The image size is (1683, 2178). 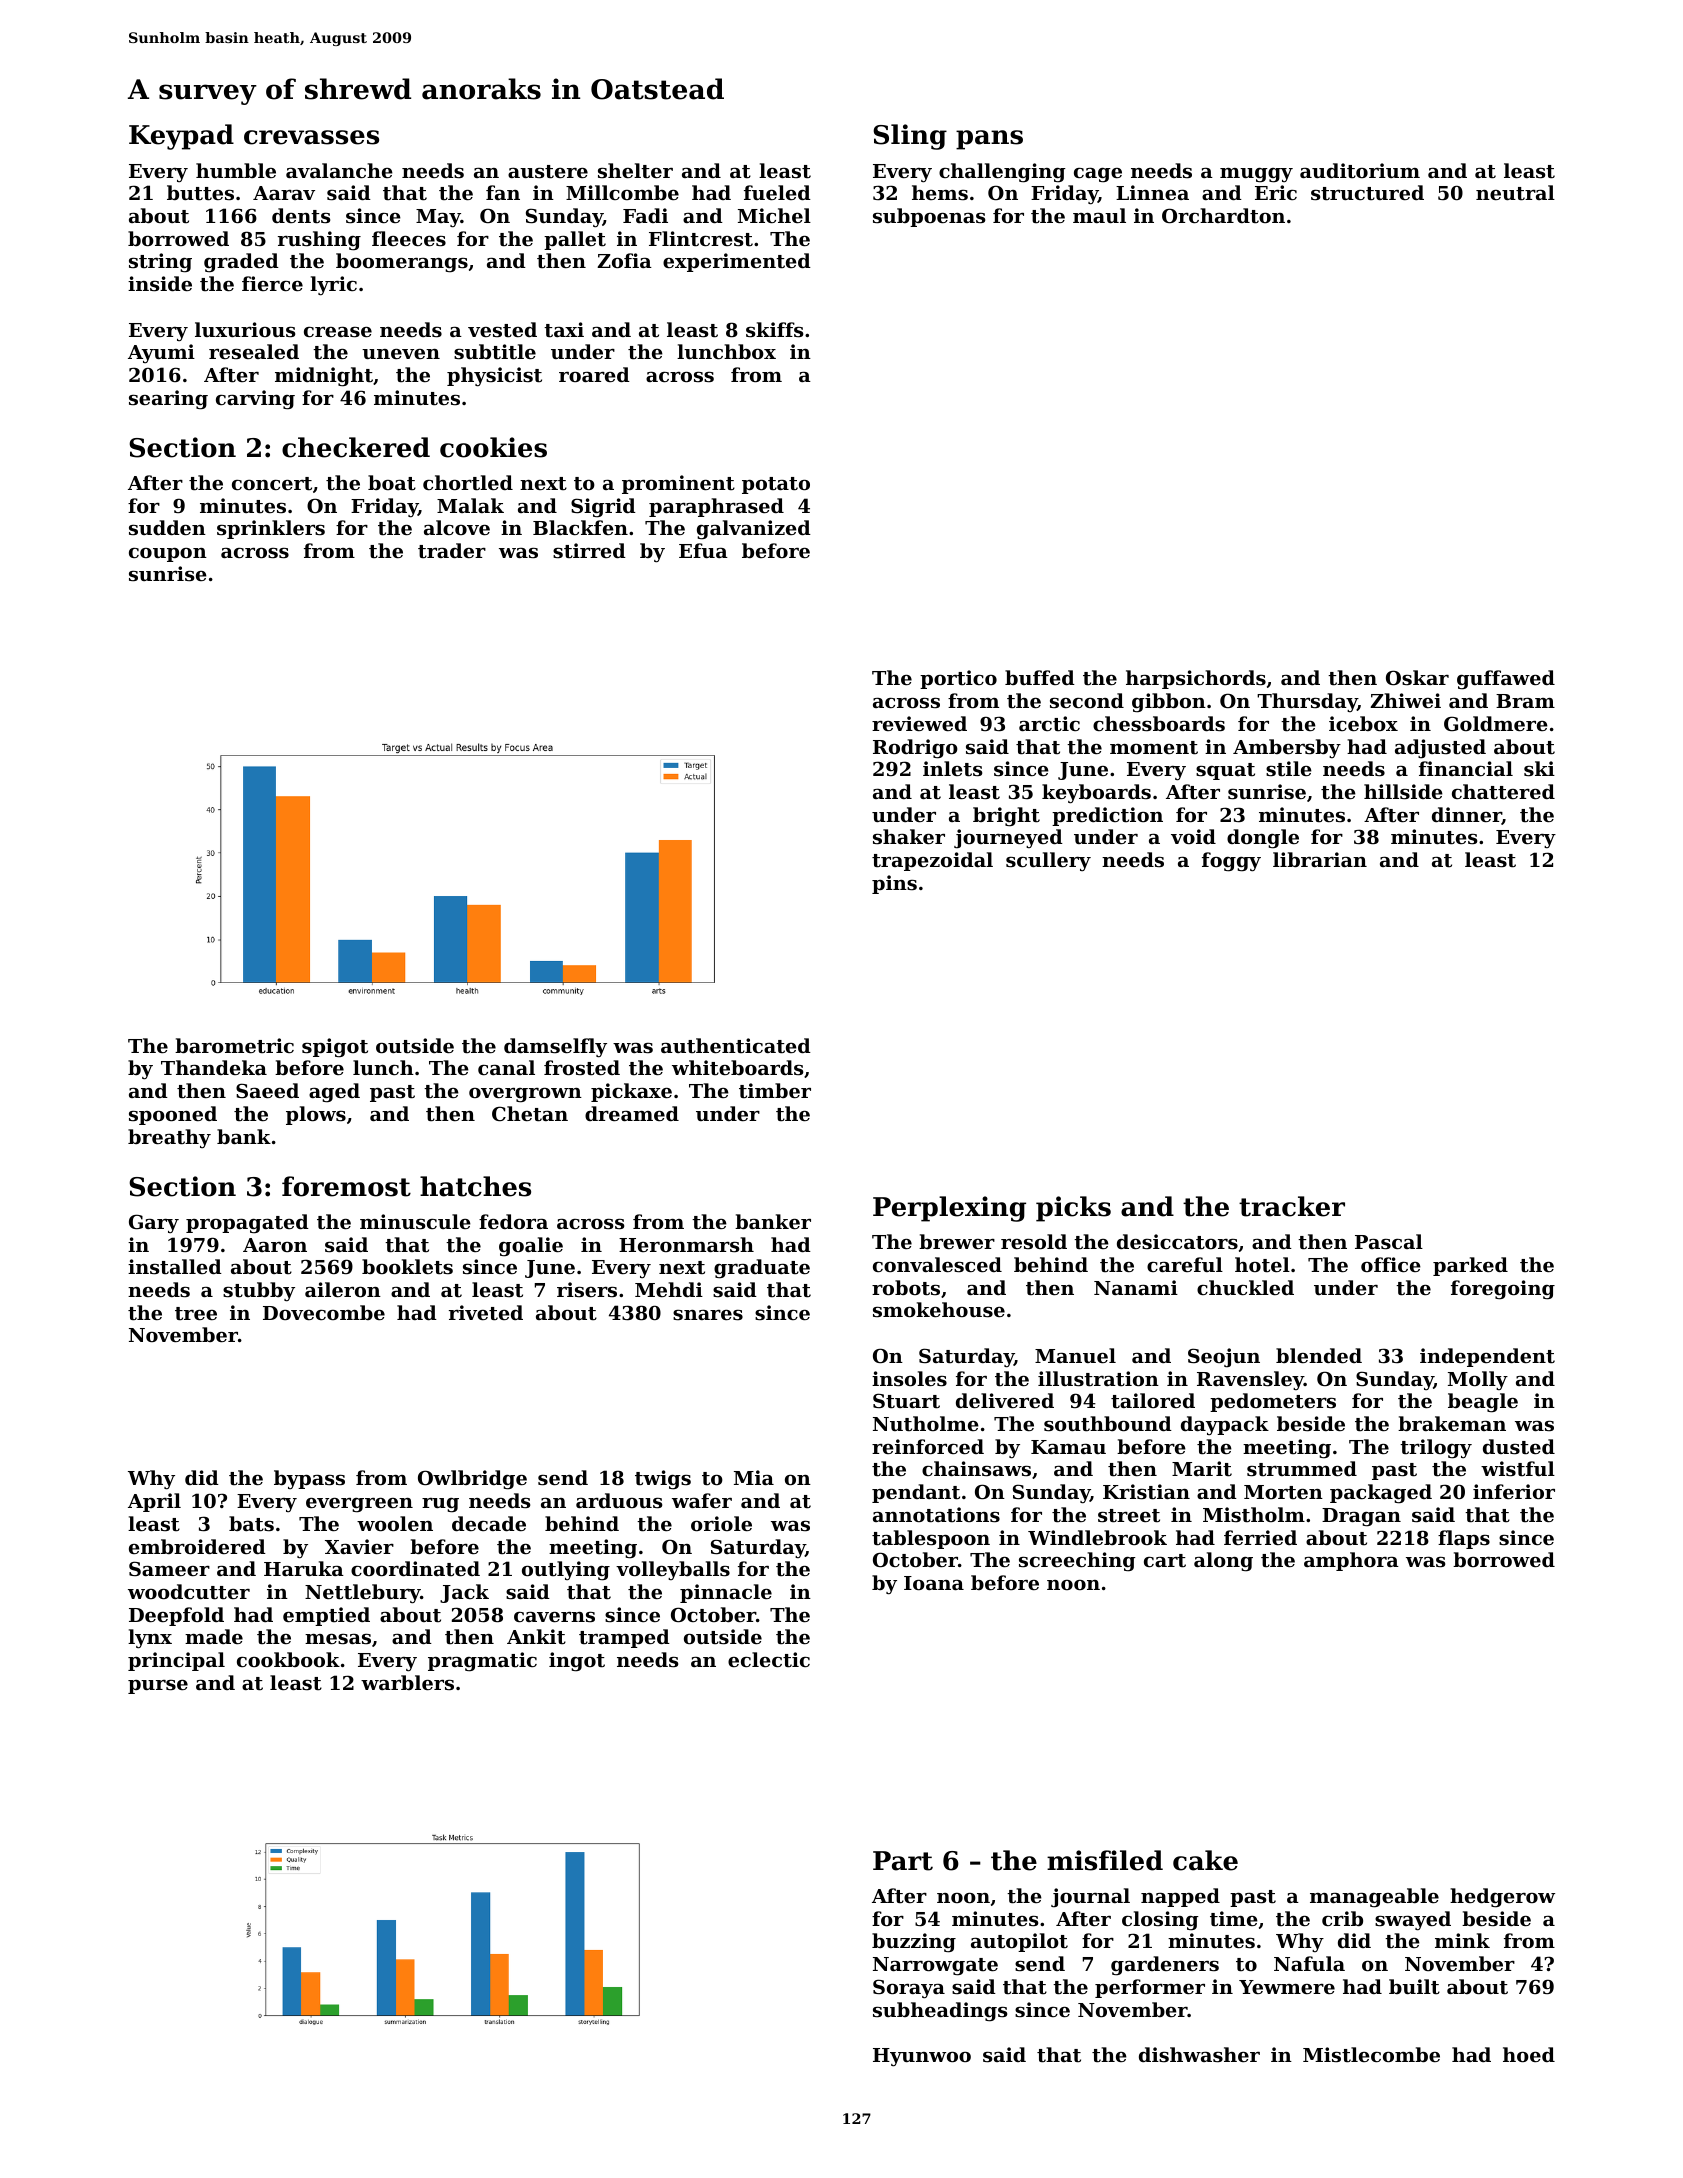 I want to click on foggy, so click(x=1231, y=862).
